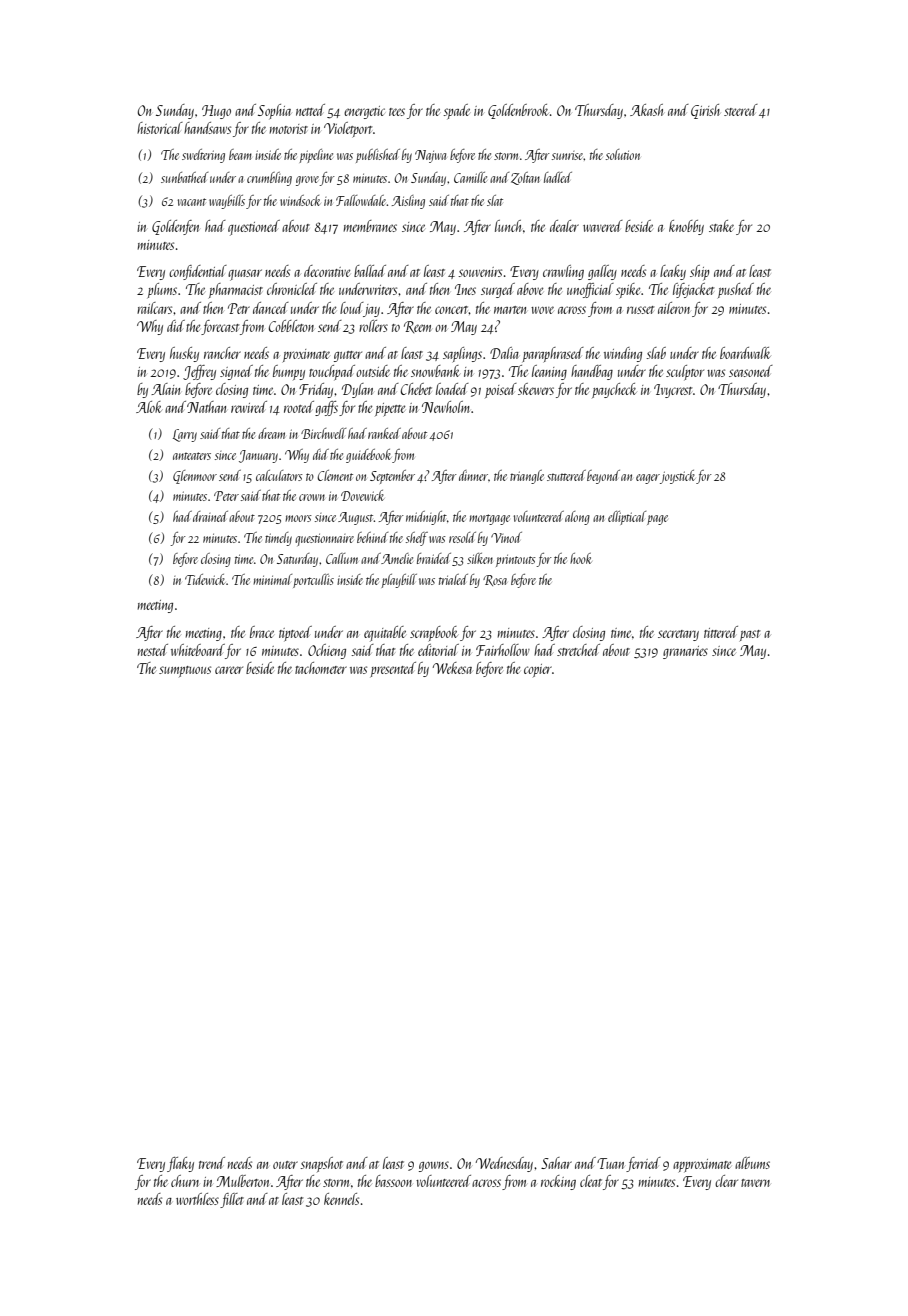 The image size is (908, 1316). I want to click on Akash, so click(646, 110).
